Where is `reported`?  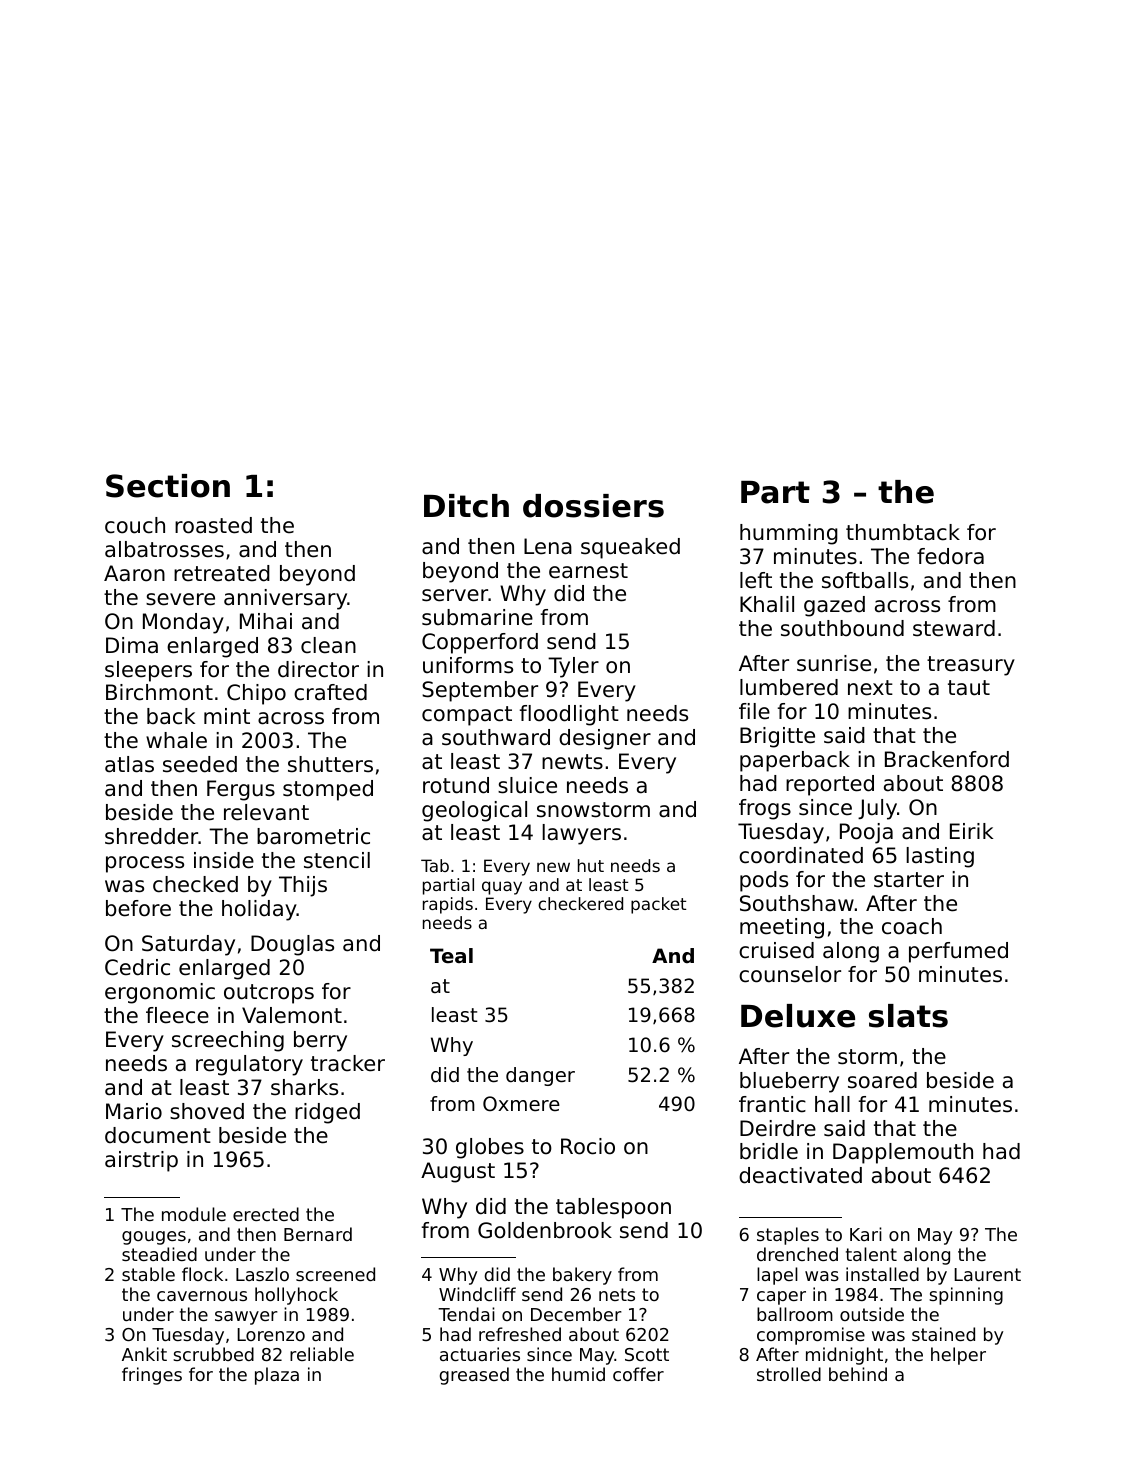
reported is located at coordinates (830, 785).
